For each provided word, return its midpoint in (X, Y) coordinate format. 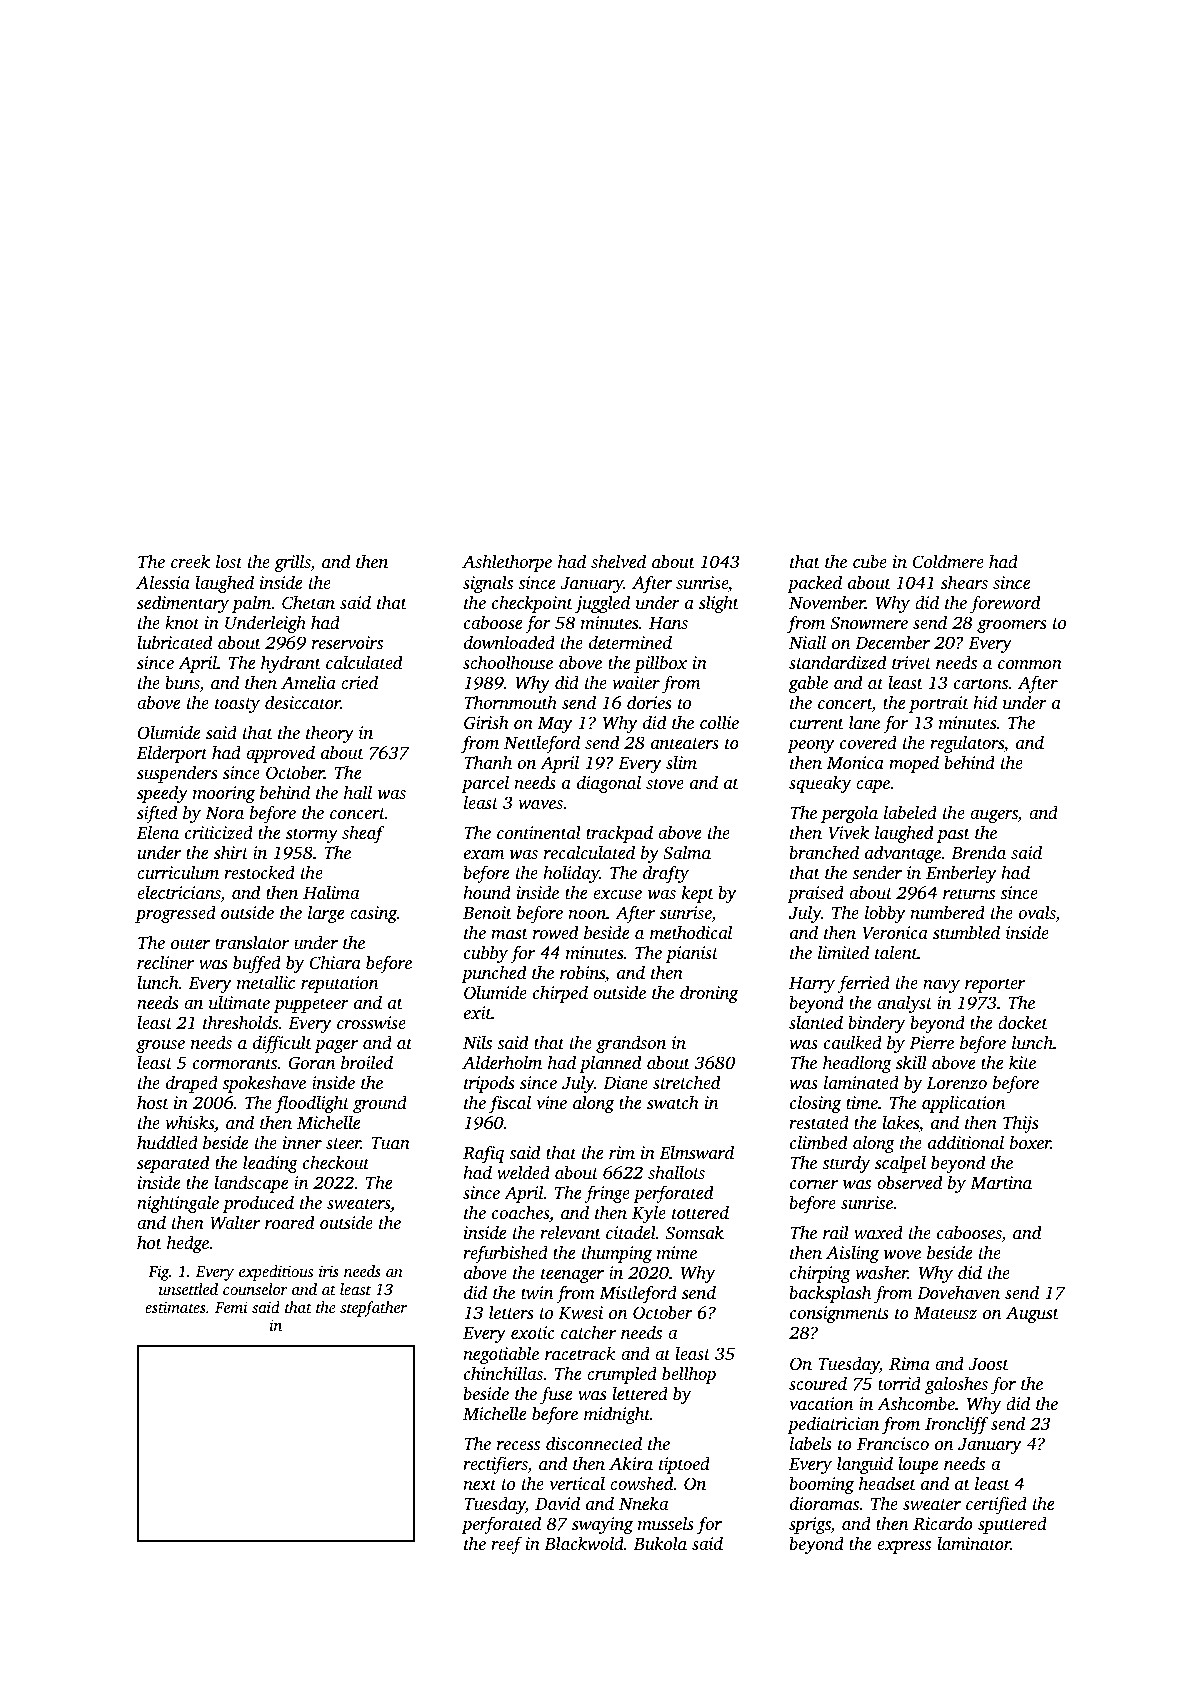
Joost (989, 1364)
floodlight (312, 1104)
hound (487, 892)
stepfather (373, 1309)
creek (190, 561)
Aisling (852, 1254)
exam (484, 854)
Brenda (978, 852)
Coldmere (948, 561)
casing (373, 914)
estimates (175, 1307)
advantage (903, 854)
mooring (224, 794)
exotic (533, 1332)
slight (719, 604)
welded (523, 1172)
